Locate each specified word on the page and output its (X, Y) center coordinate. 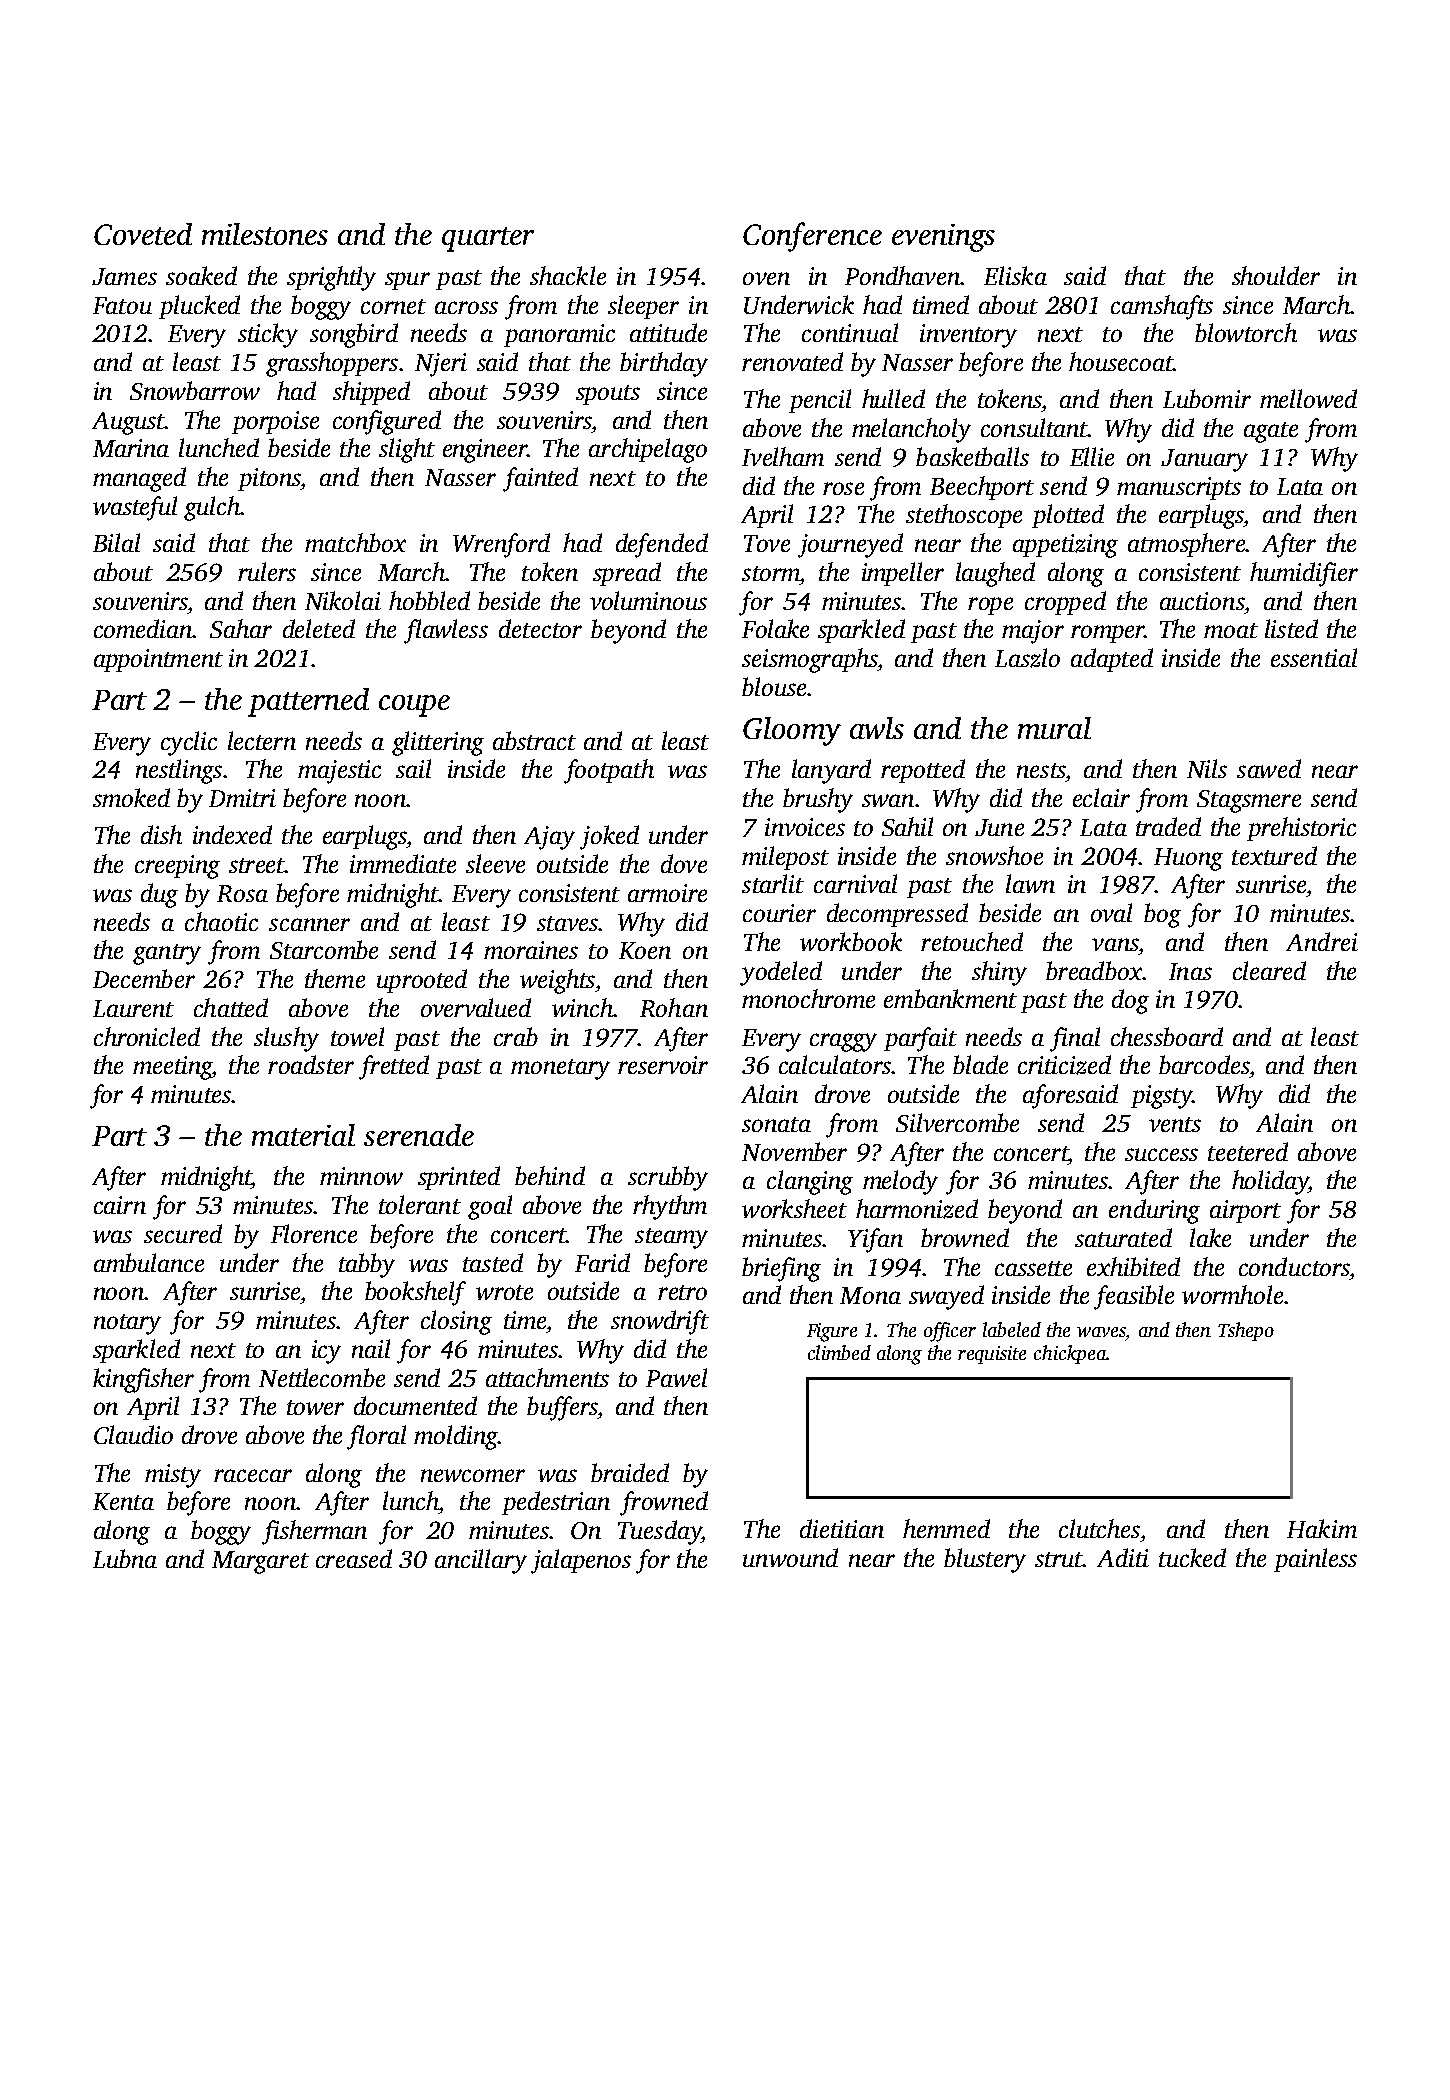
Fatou (122, 305)
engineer (485, 451)
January (1204, 460)
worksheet (794, 1208)
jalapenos (581, 1561)
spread (627, 574)
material (303, 1135)
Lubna (125, 1558)
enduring (1154, 1211)
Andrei (1322, 941)
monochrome (808, 998)
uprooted (422, 981)
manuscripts (1179, 488)
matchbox (355, 542)
